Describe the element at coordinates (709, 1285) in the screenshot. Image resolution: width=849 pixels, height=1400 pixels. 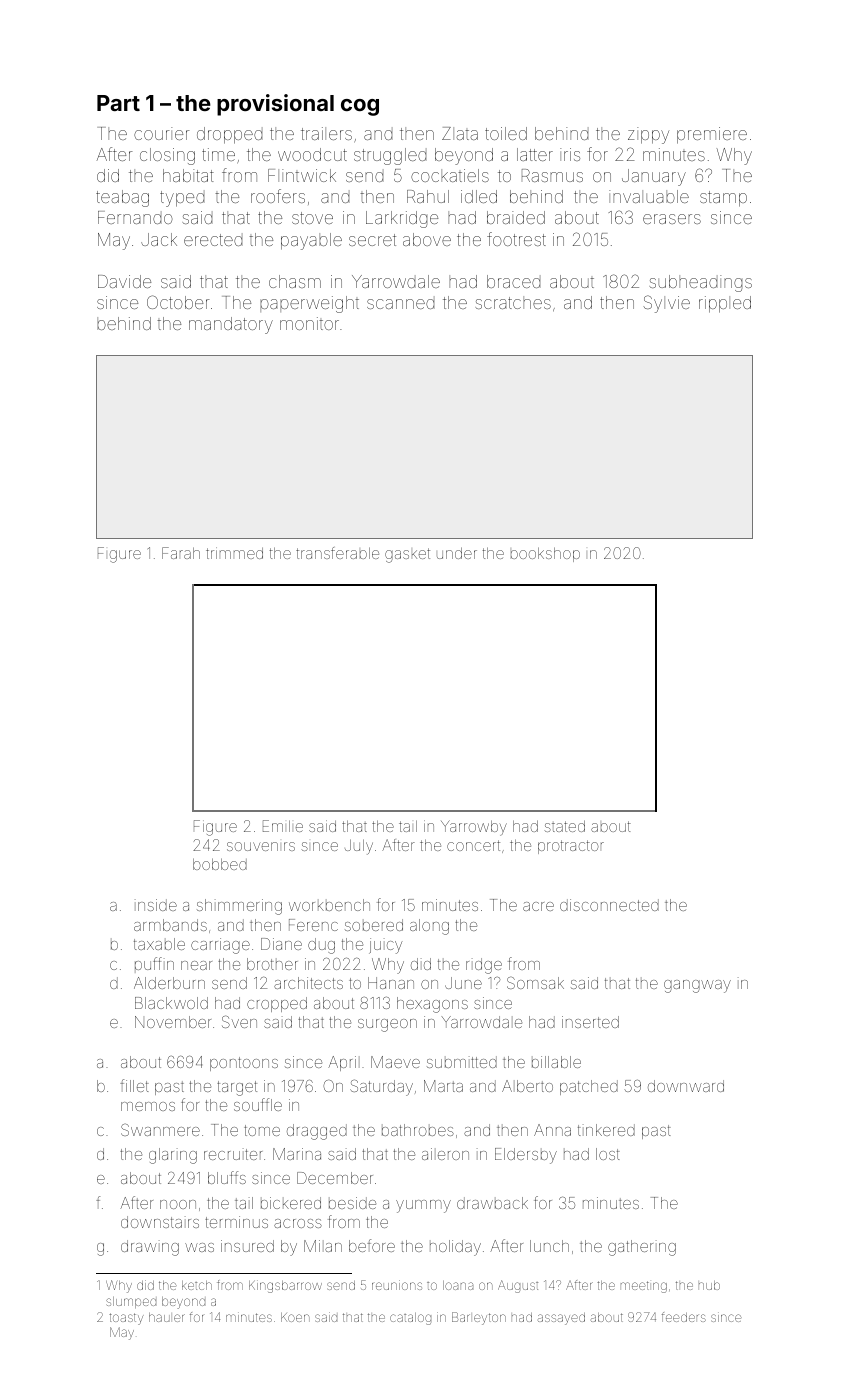
I see `hub` at that location.
